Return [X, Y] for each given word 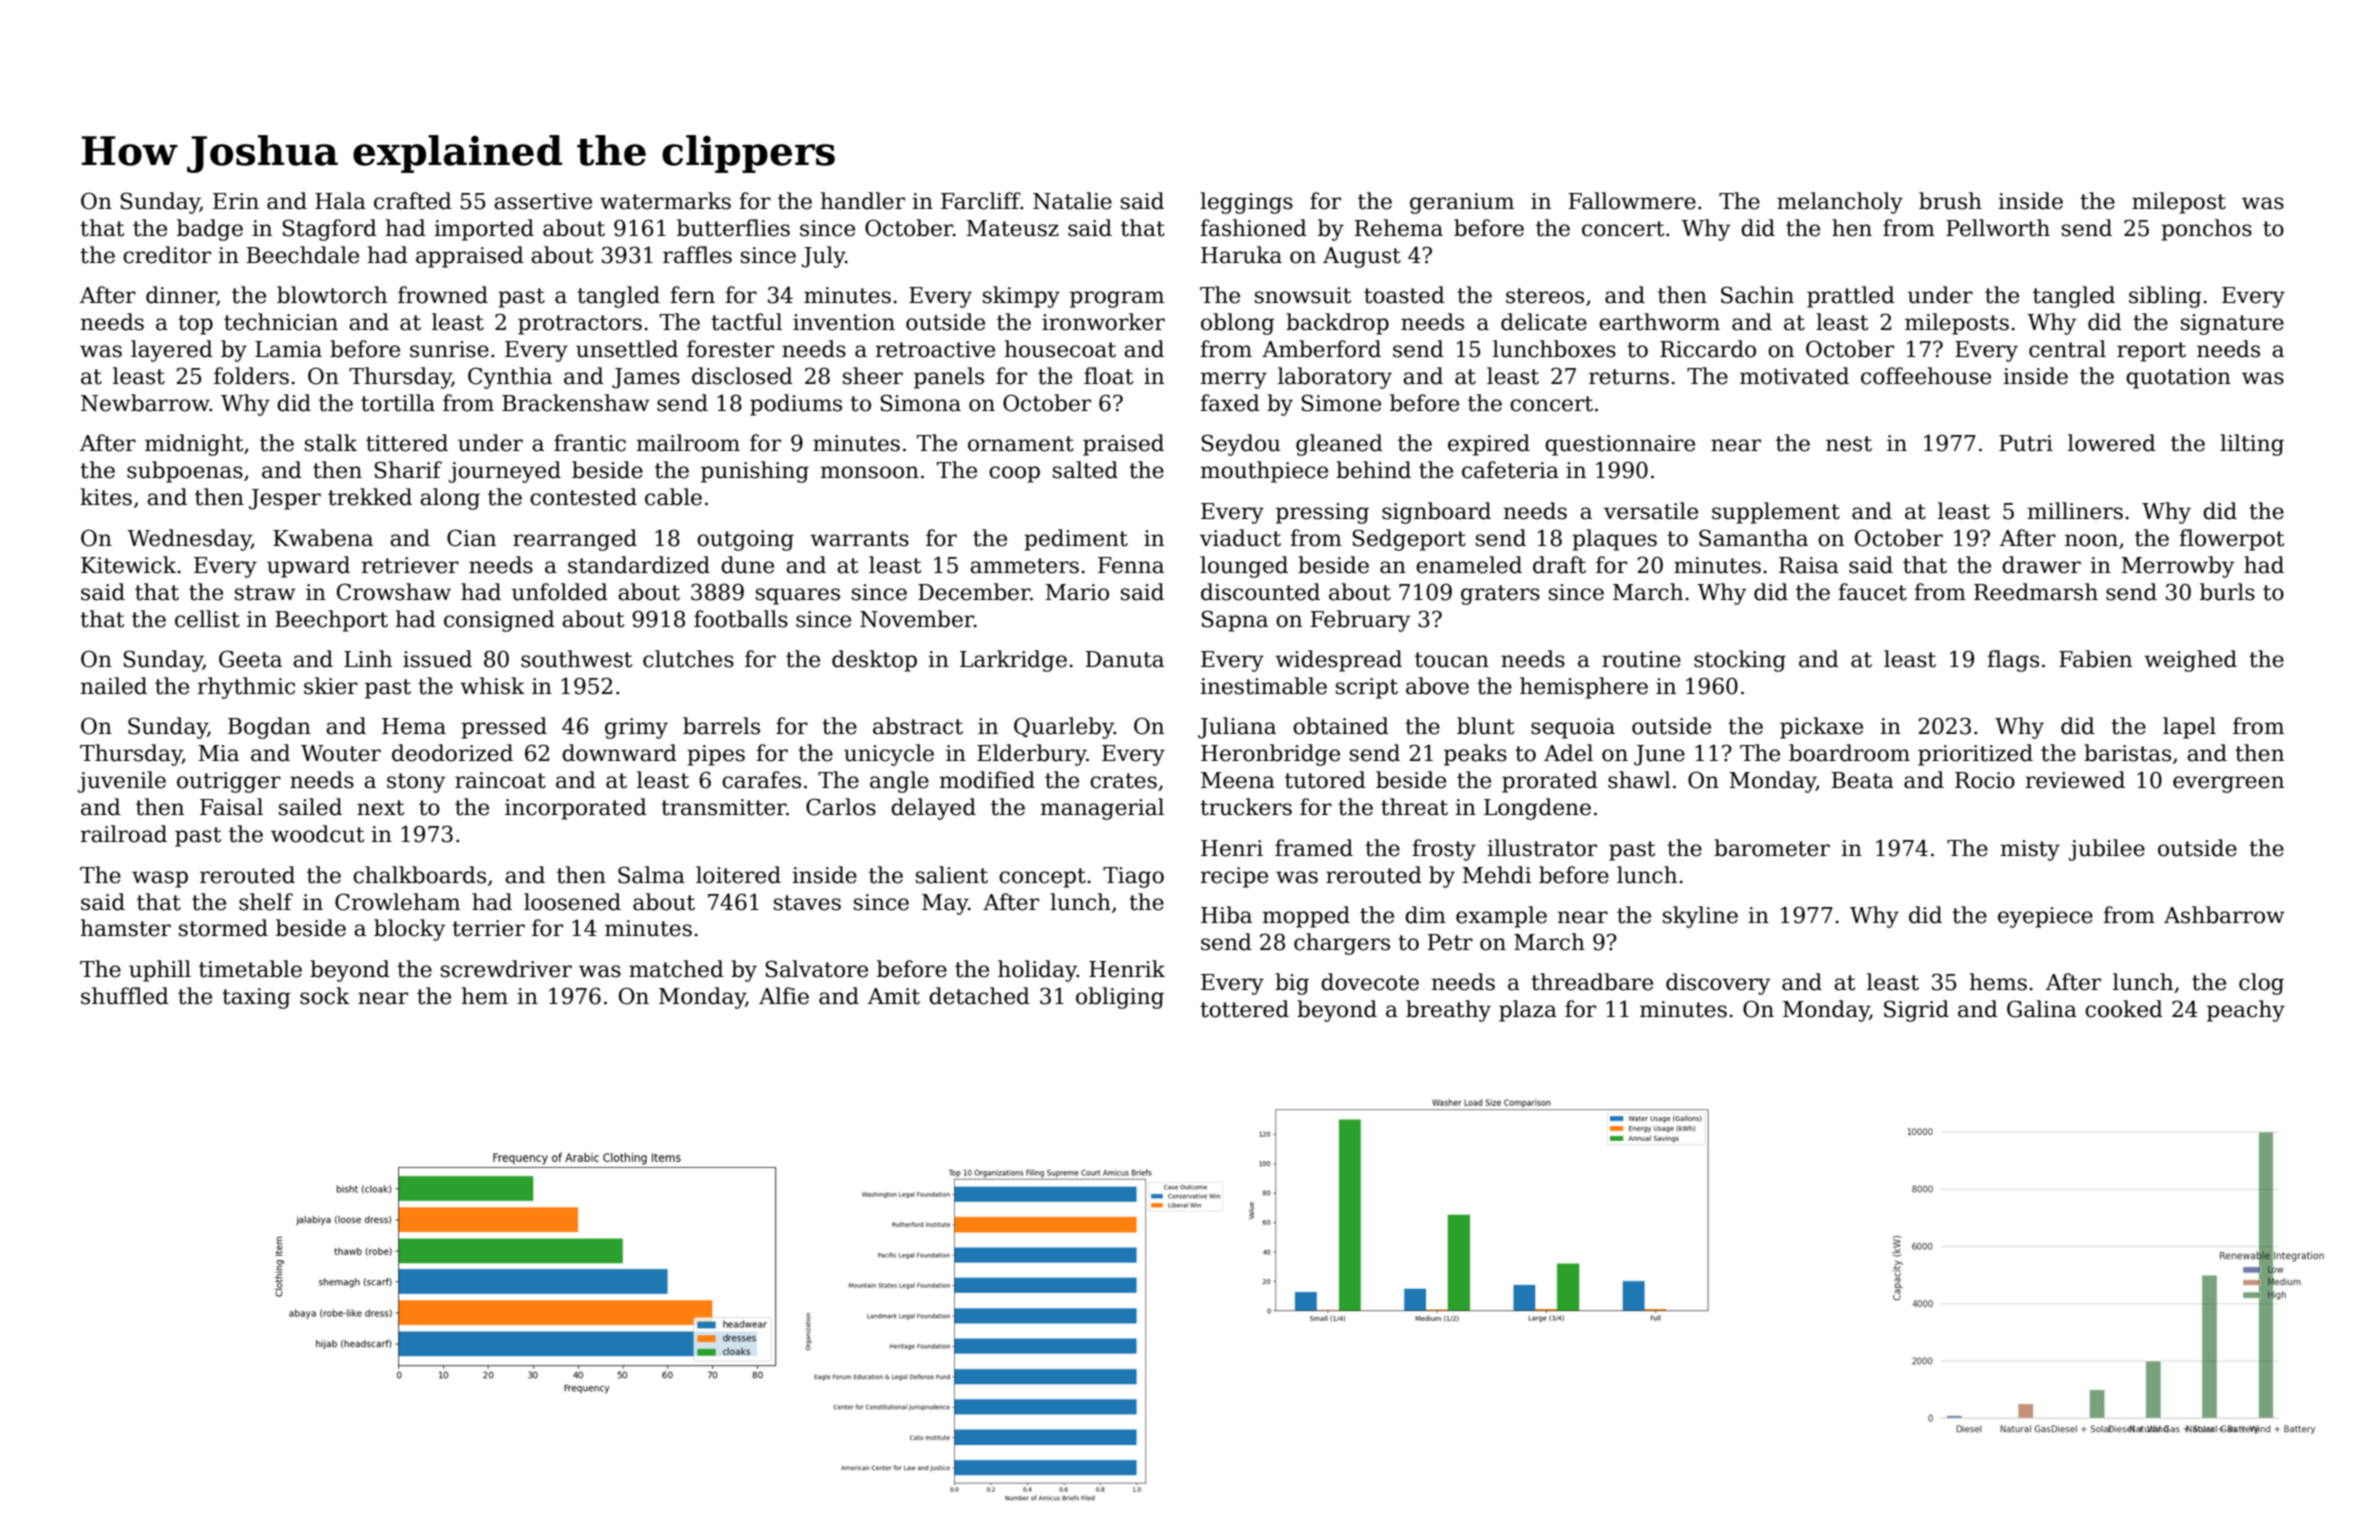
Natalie [1072, 201]
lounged [1244, 567]
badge [210, 230]
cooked [2124, 1009]
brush [1950, 201]
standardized [639, 565]
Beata [1863, 780]
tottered [1244, 1009]
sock [325, 996]
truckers [1246, 807]
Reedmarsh [2036, 592]
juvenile [122, 782]
